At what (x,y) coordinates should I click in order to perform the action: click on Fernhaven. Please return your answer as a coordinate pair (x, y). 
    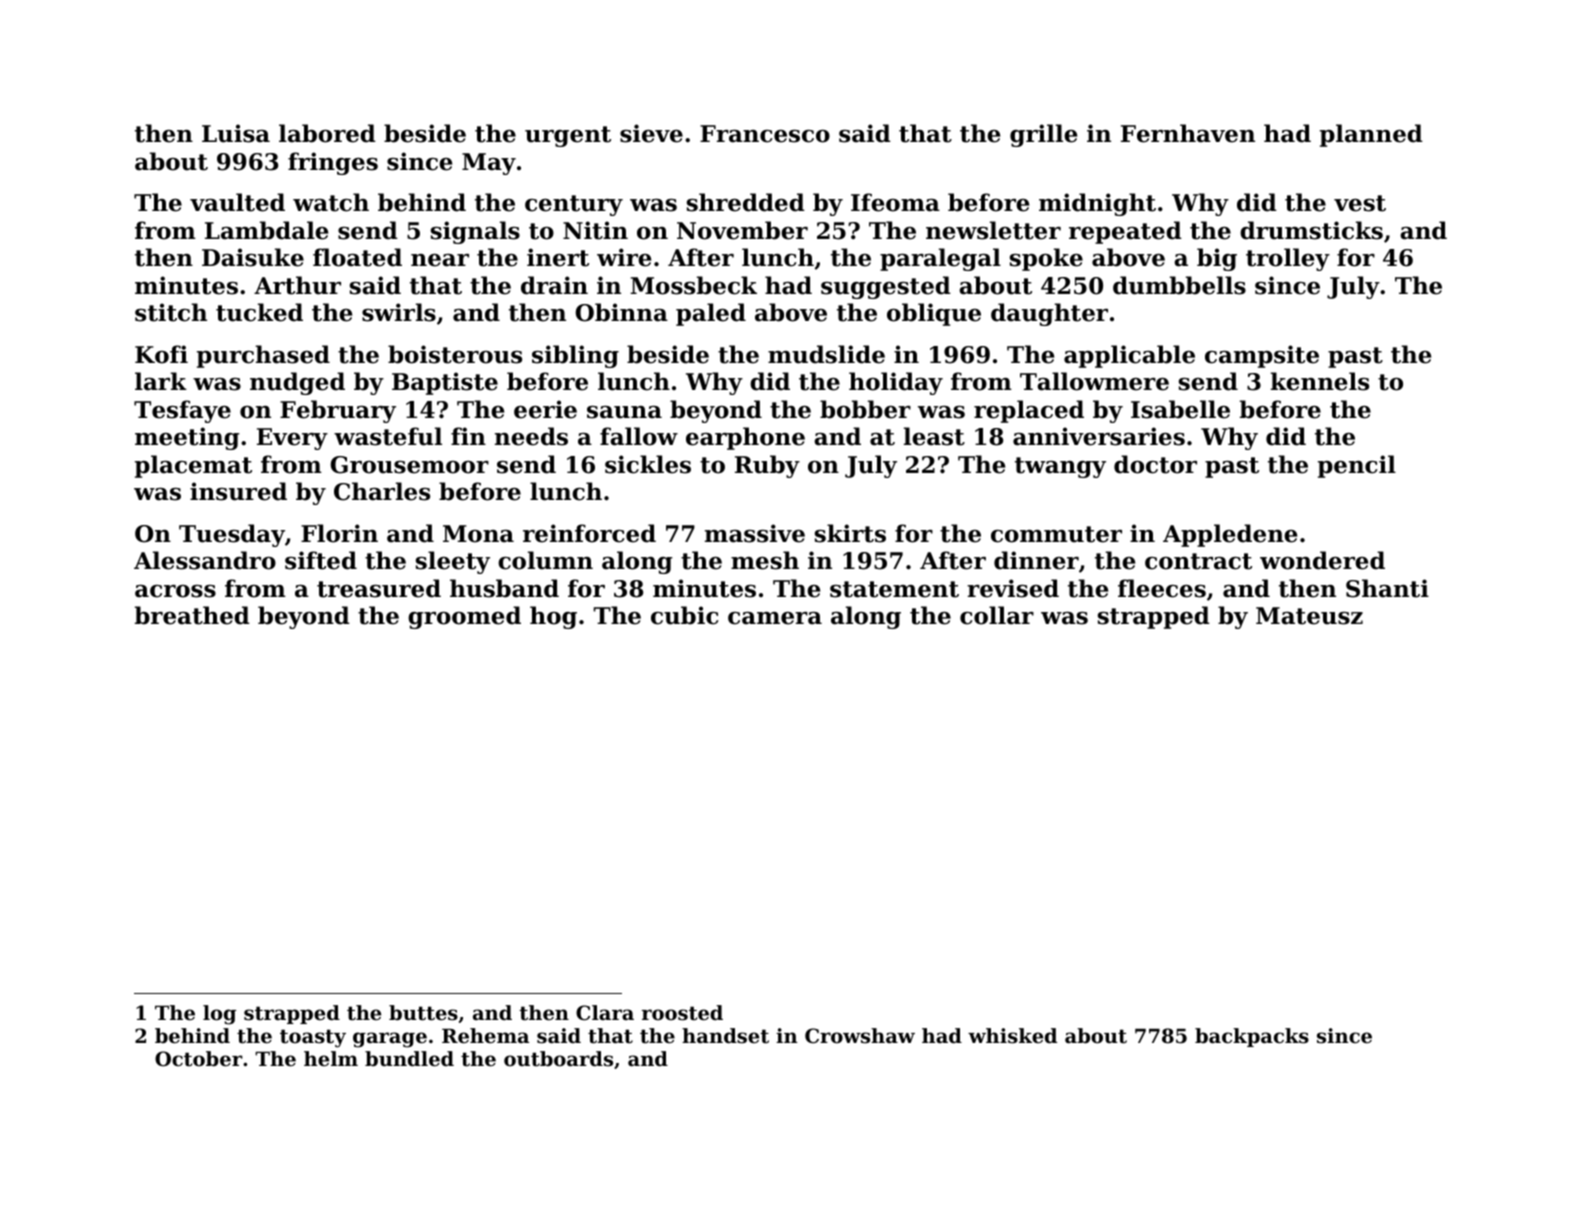
    Looking at the image, I should click on (1188, 133).
